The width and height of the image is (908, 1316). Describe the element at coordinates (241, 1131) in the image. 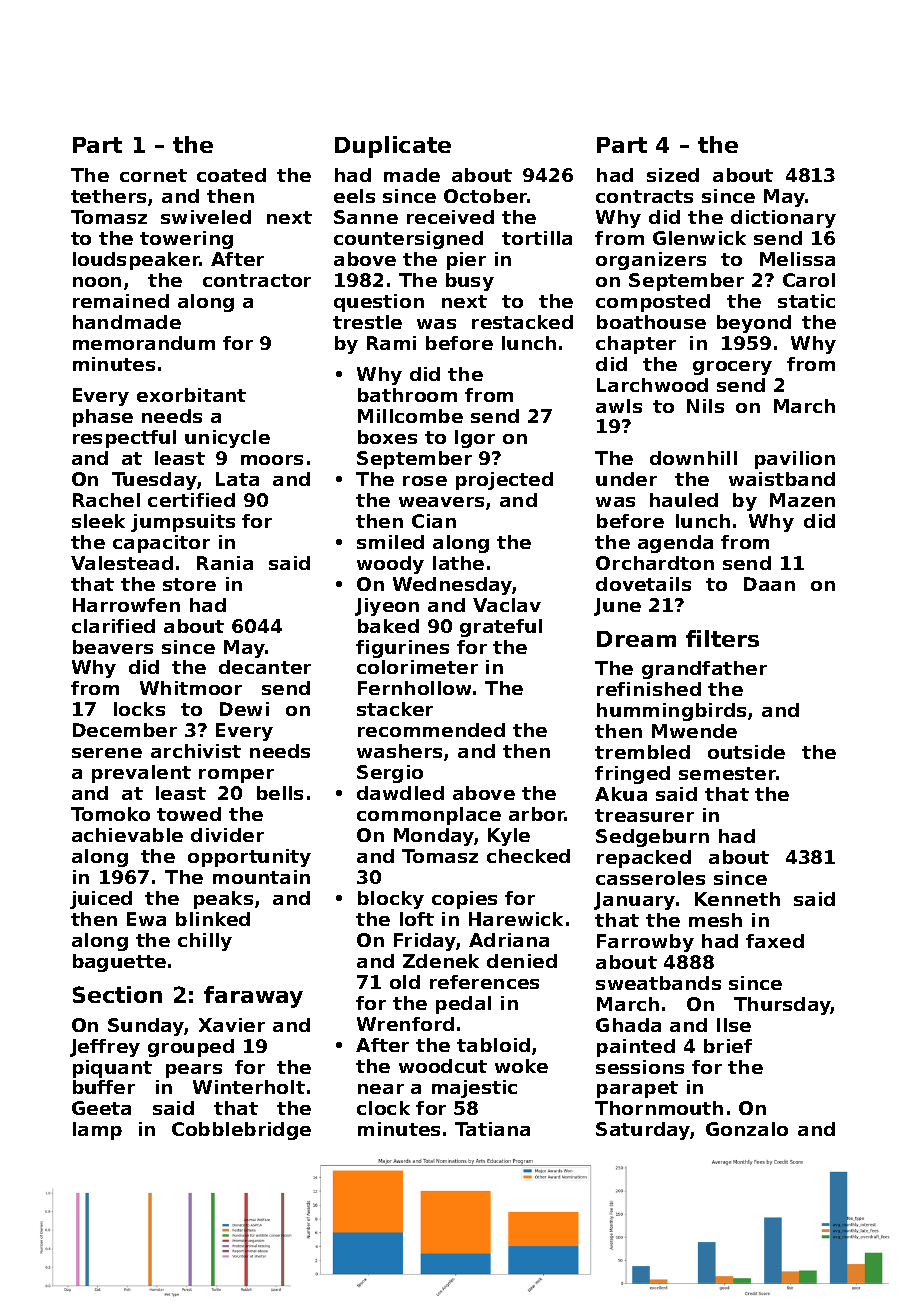

I see `Cobblebridge` at that location.
